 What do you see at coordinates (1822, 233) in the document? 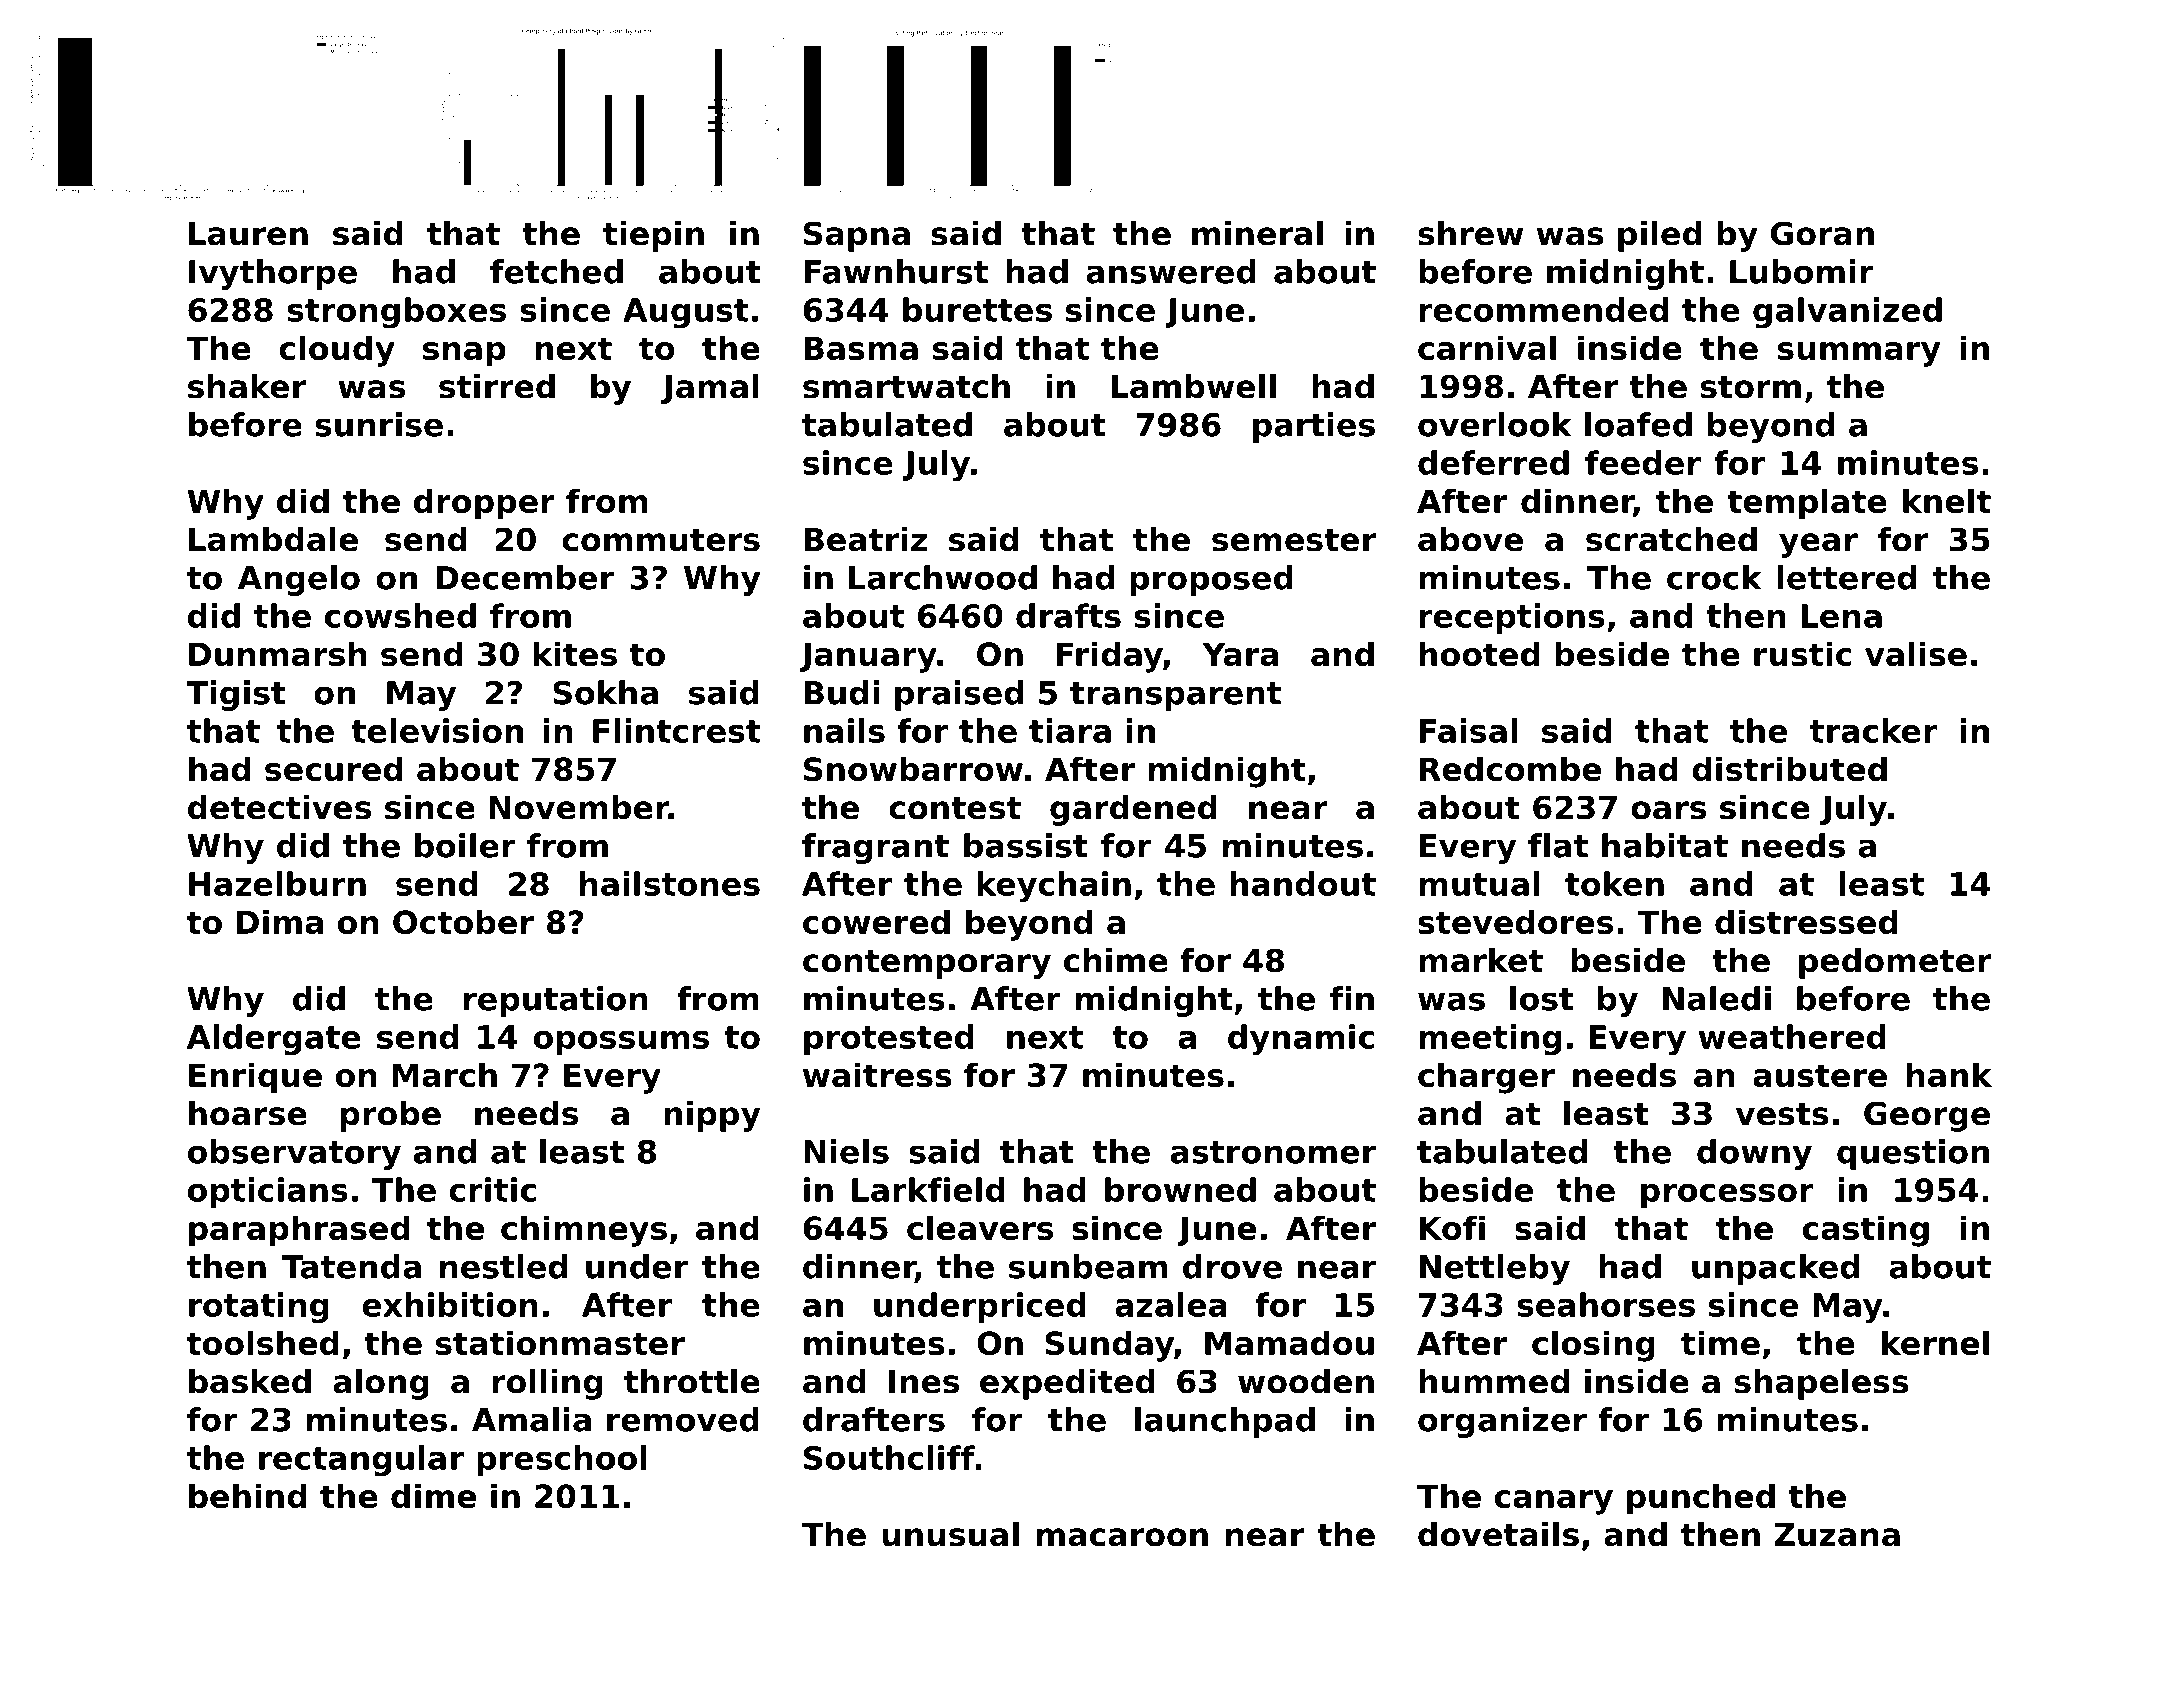
I see `Goran` at bounding box center [1822, 233].
